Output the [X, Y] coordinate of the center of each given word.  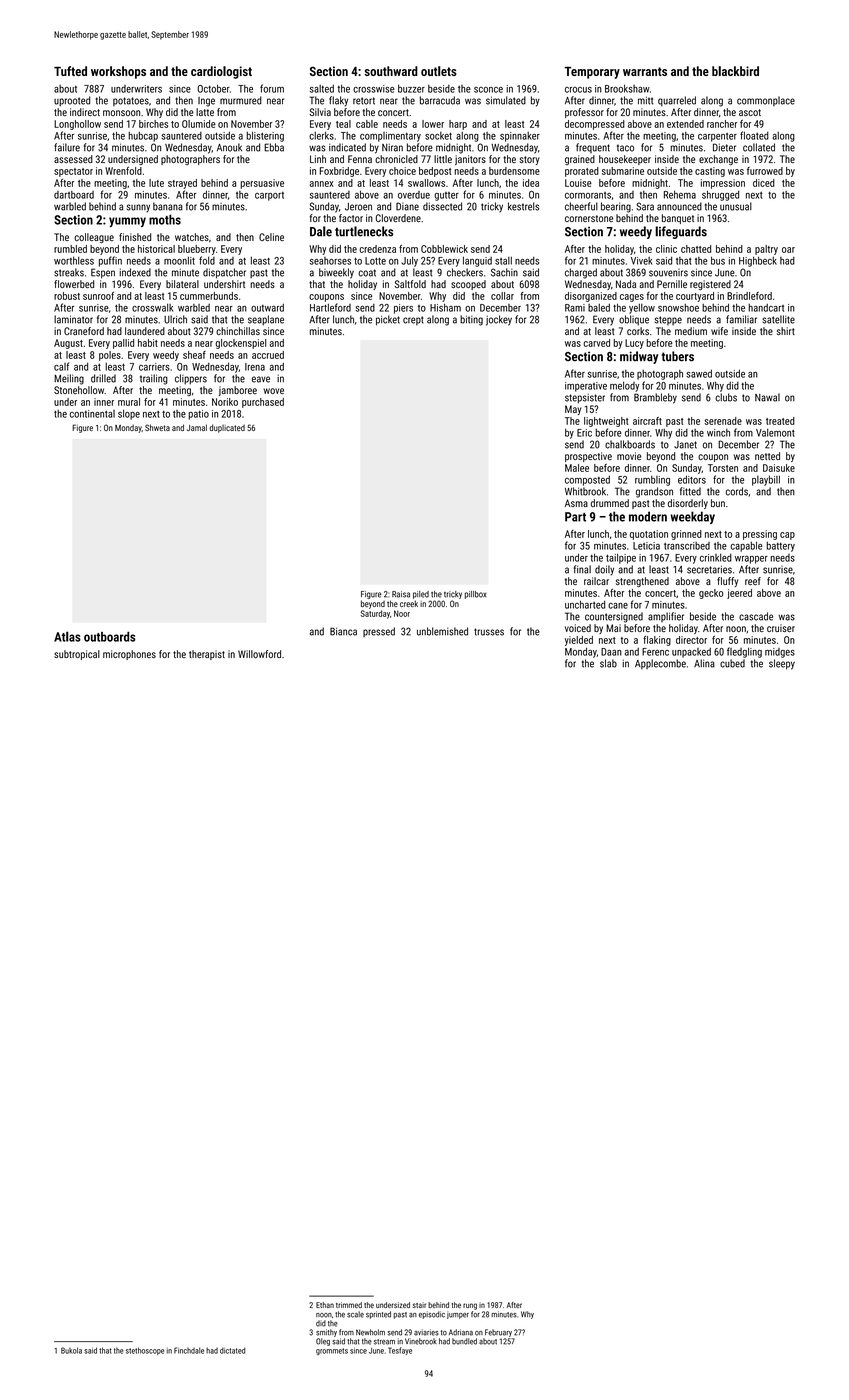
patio [198, 415]
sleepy [782, 664]
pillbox [476, 595]
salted [322, 89]
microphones [129, 655]
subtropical [77, 655]
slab [608, 663]
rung [470, 1306]
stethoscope [145, 1351]
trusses [489, 632]
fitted [690, 491]
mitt [645, 100]
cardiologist [221, 72]
